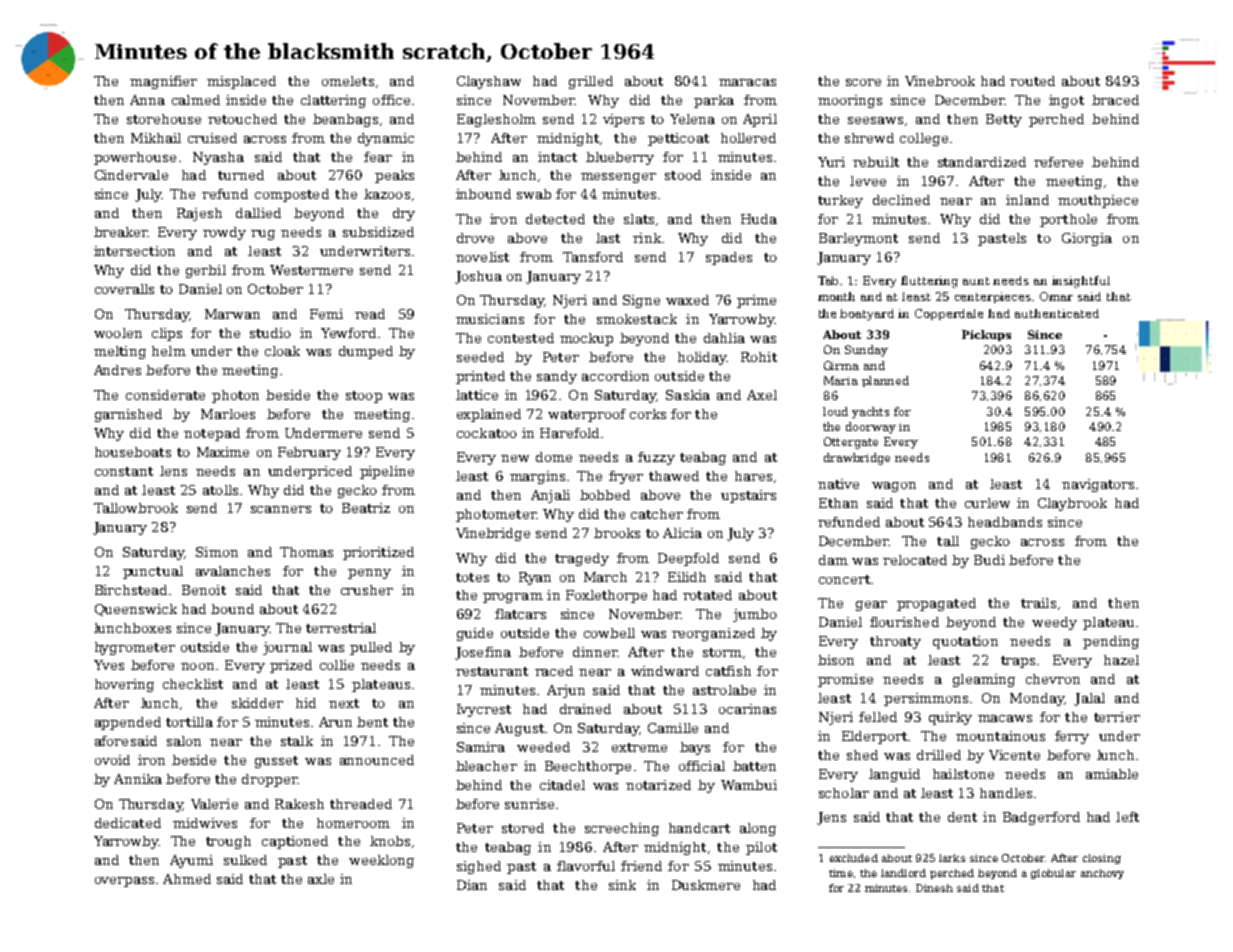 This page has height=952, width=1233. What do you see at coordinates (378, 157) in the page?
I see `fear` at bounding box center [378, 157].
